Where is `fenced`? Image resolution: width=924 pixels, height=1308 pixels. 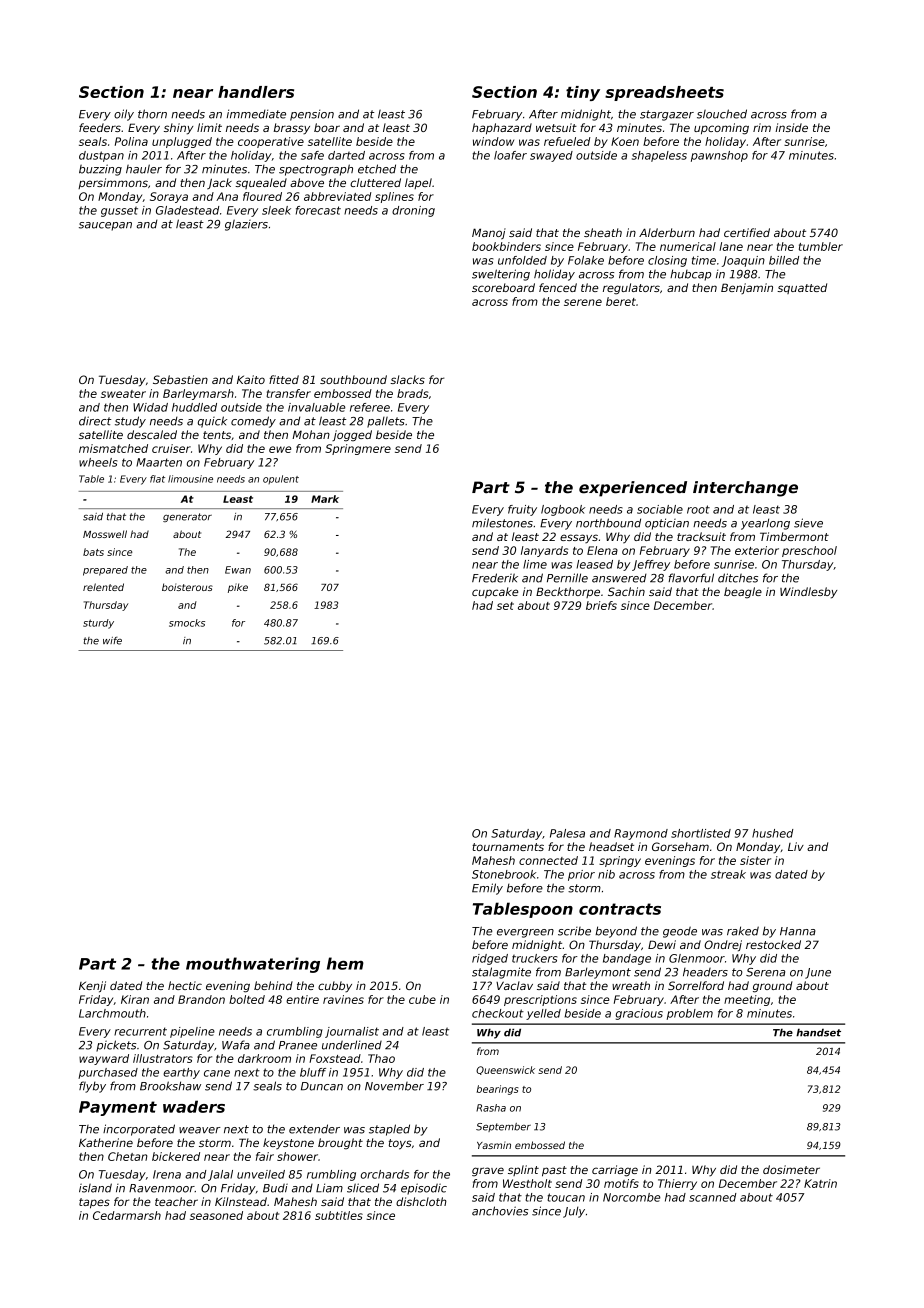 fenced is located at coordinates (558, 287).
